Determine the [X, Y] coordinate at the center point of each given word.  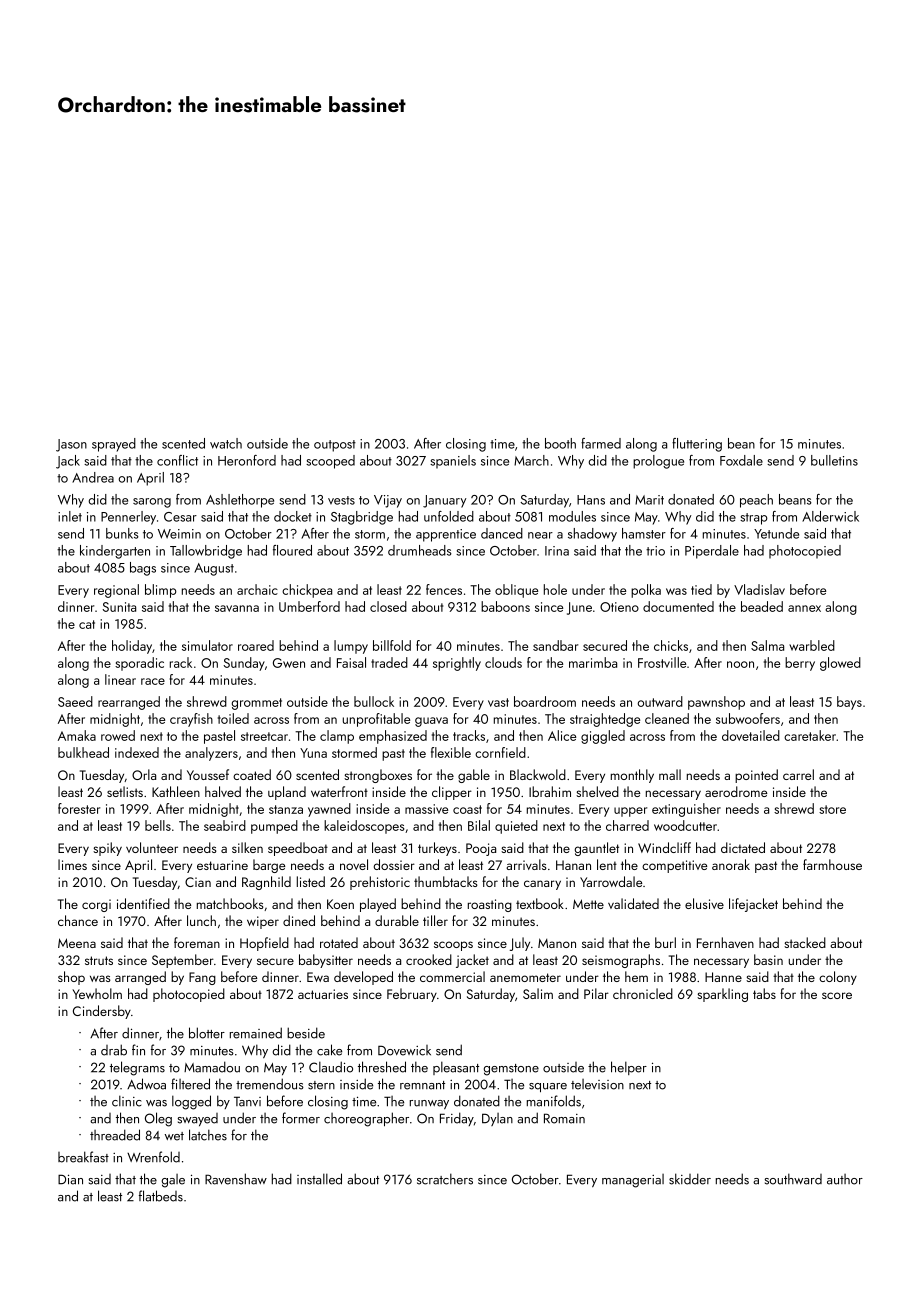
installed [319, 1179]
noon [740, 664]
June [579, 608]
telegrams [137, 1068]
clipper [452, 793]
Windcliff [664, 847]
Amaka [77, 735]
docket [293, 516]
